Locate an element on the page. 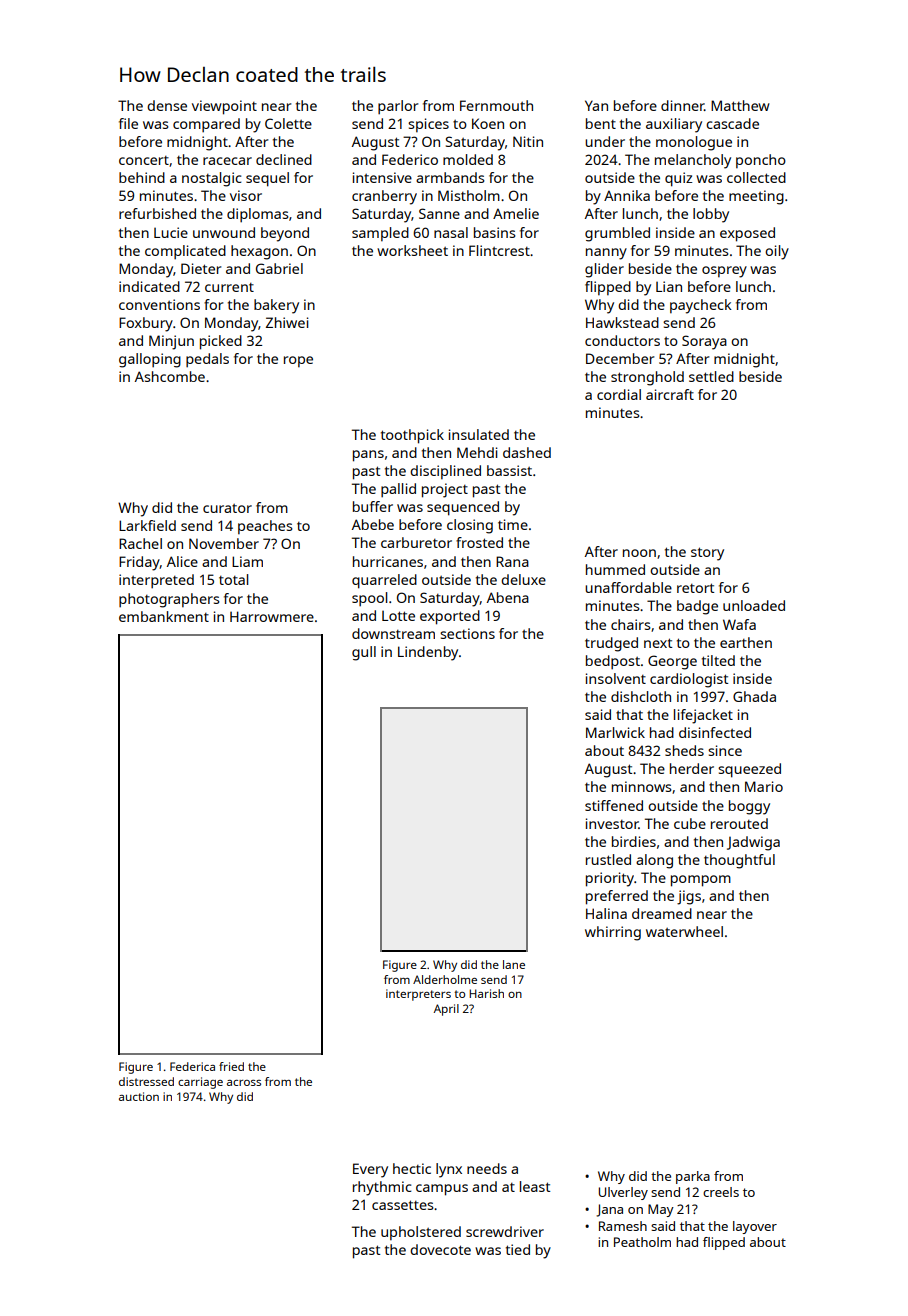 Image resolution: width=908 pixels, height=1316 pixels. peaches is located at coordinates (265, 527).
